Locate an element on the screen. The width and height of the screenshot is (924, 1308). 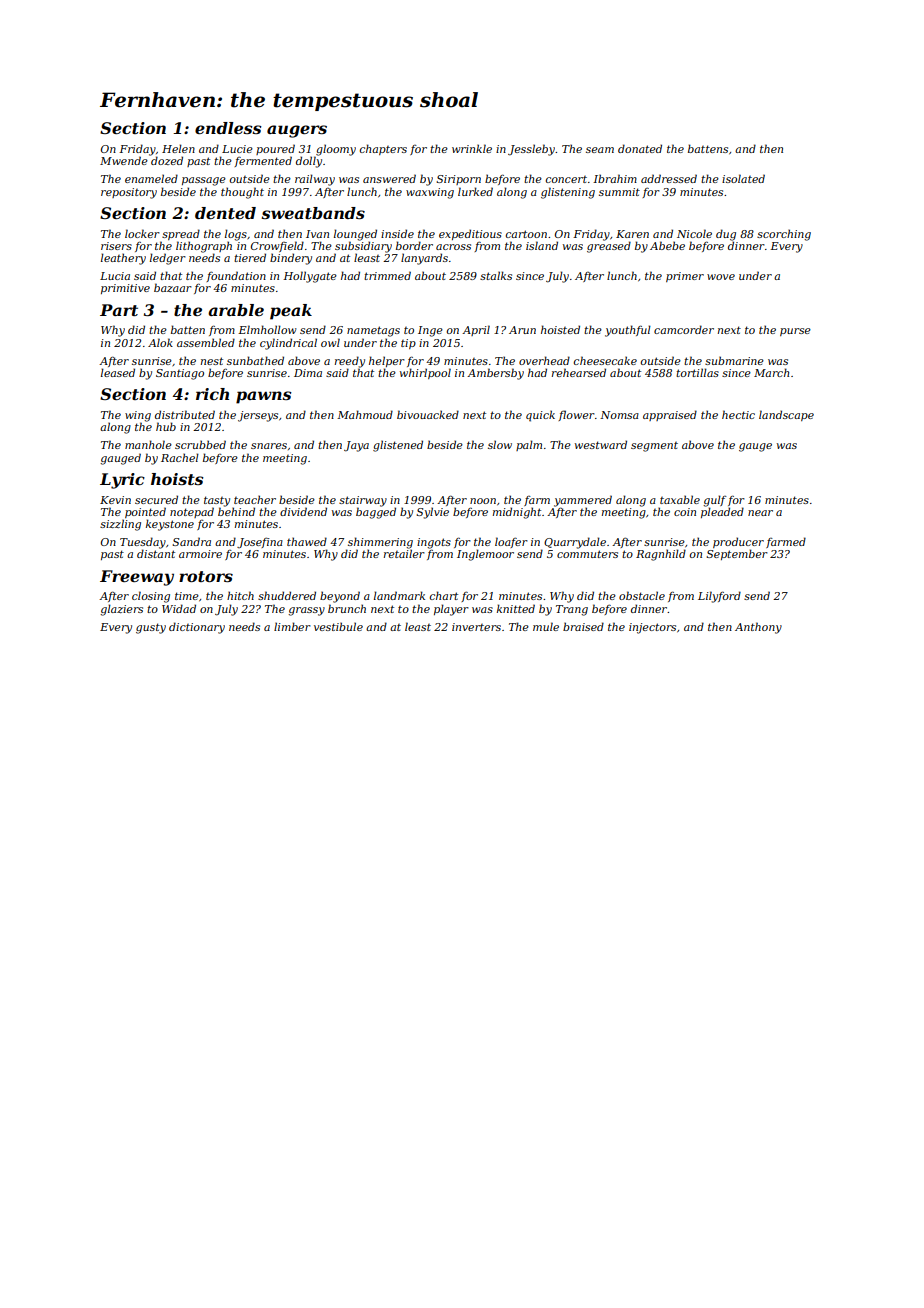
trimmed is located at coordinates (387, 275).
